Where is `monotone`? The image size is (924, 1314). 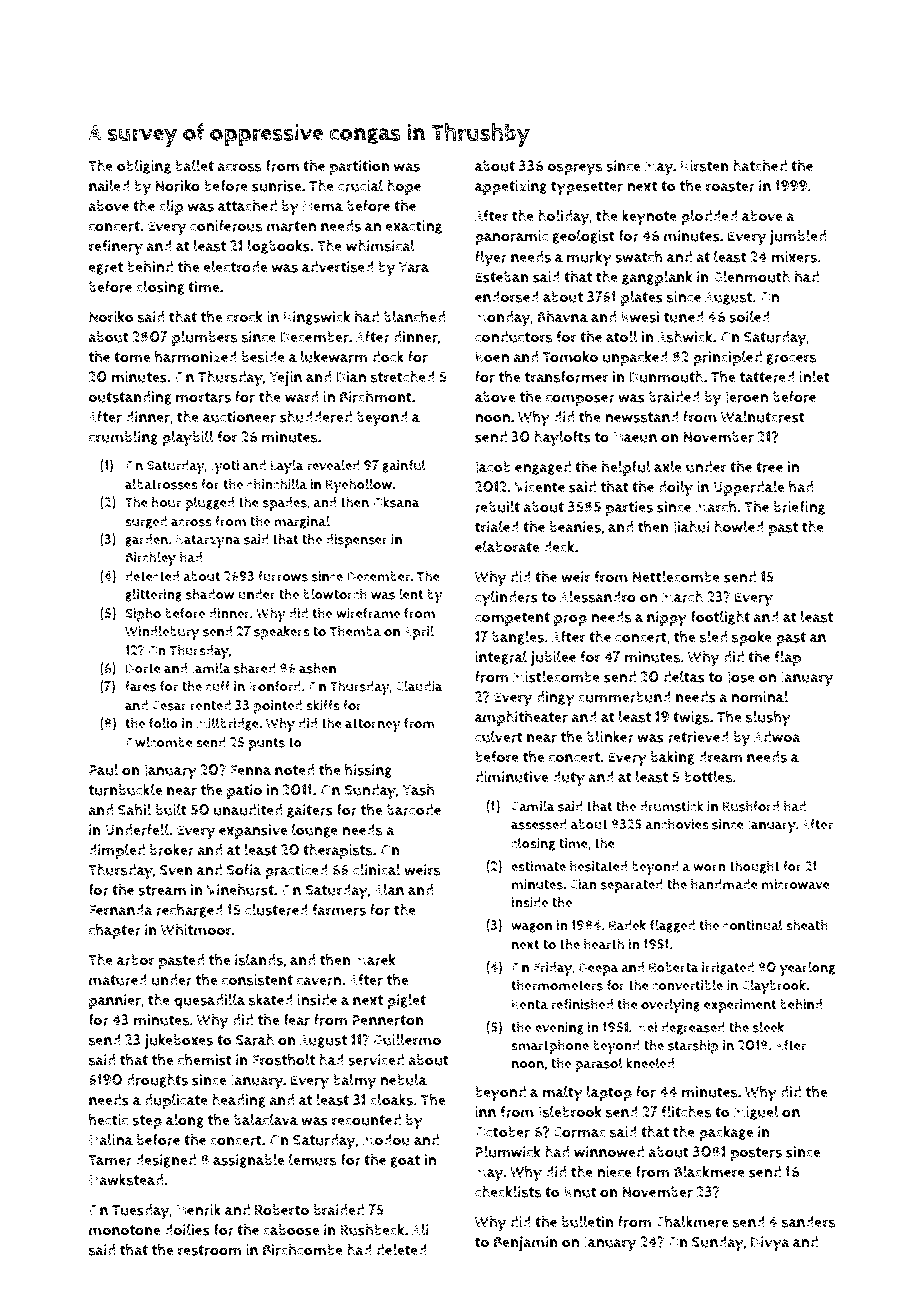 monotone is located at coordinates (125, 1230).
